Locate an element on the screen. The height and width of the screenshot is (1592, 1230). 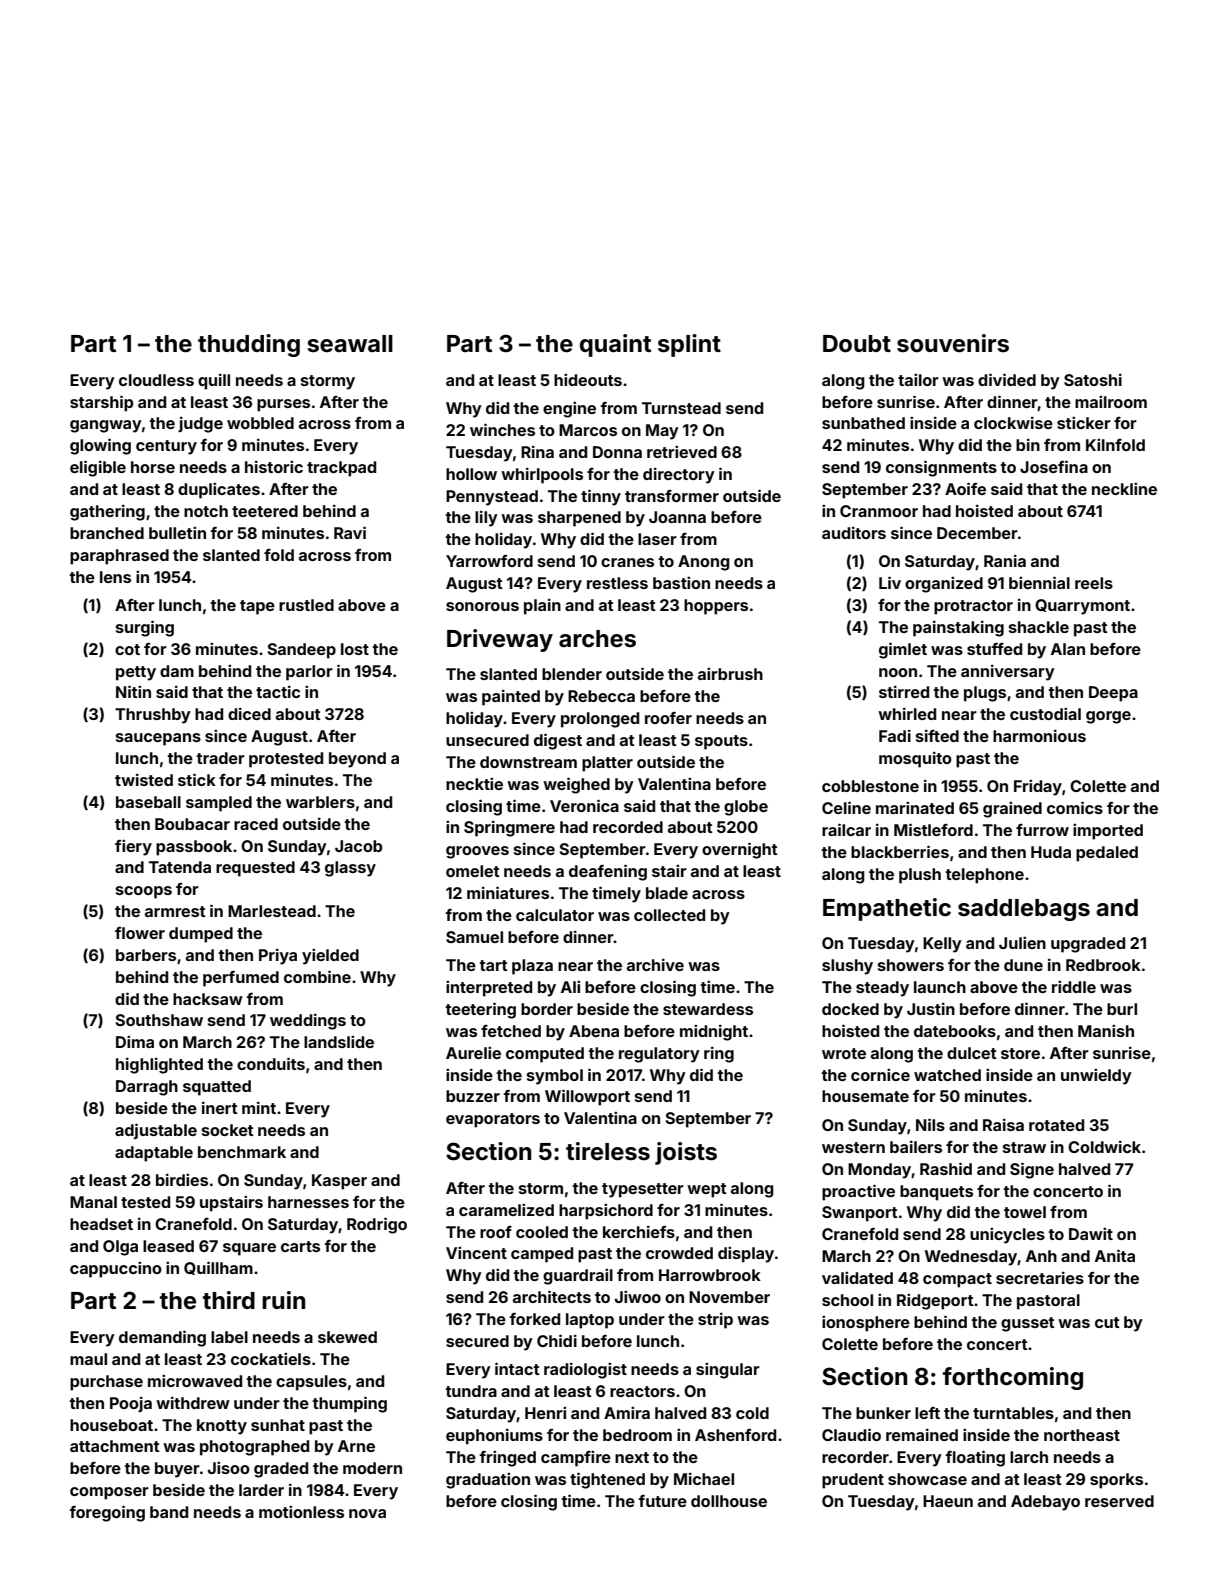
Signe is located at coordinates (1032, 1170).
